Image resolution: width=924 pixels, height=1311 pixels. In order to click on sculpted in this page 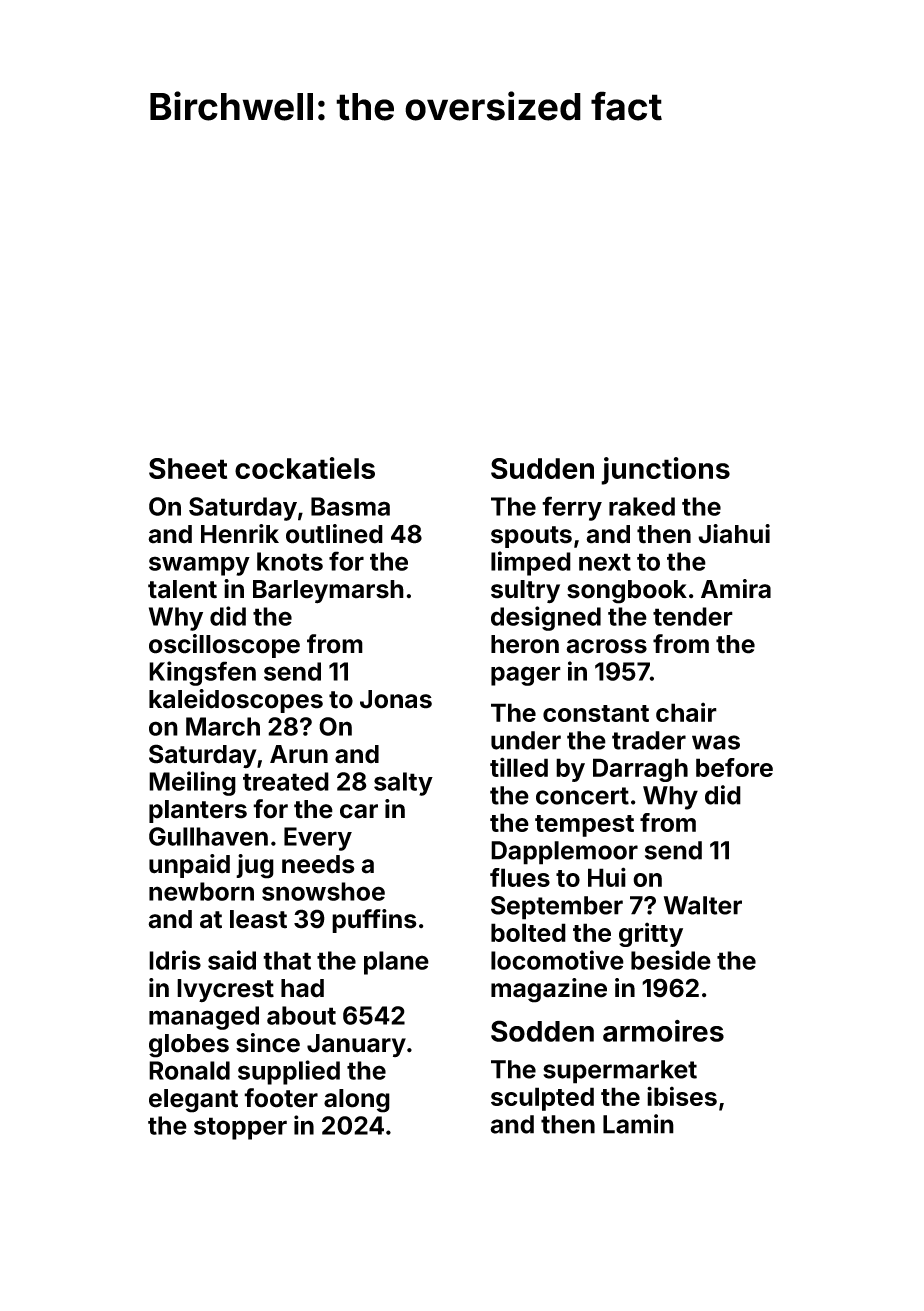, I will do `click(542, 1099)`.
